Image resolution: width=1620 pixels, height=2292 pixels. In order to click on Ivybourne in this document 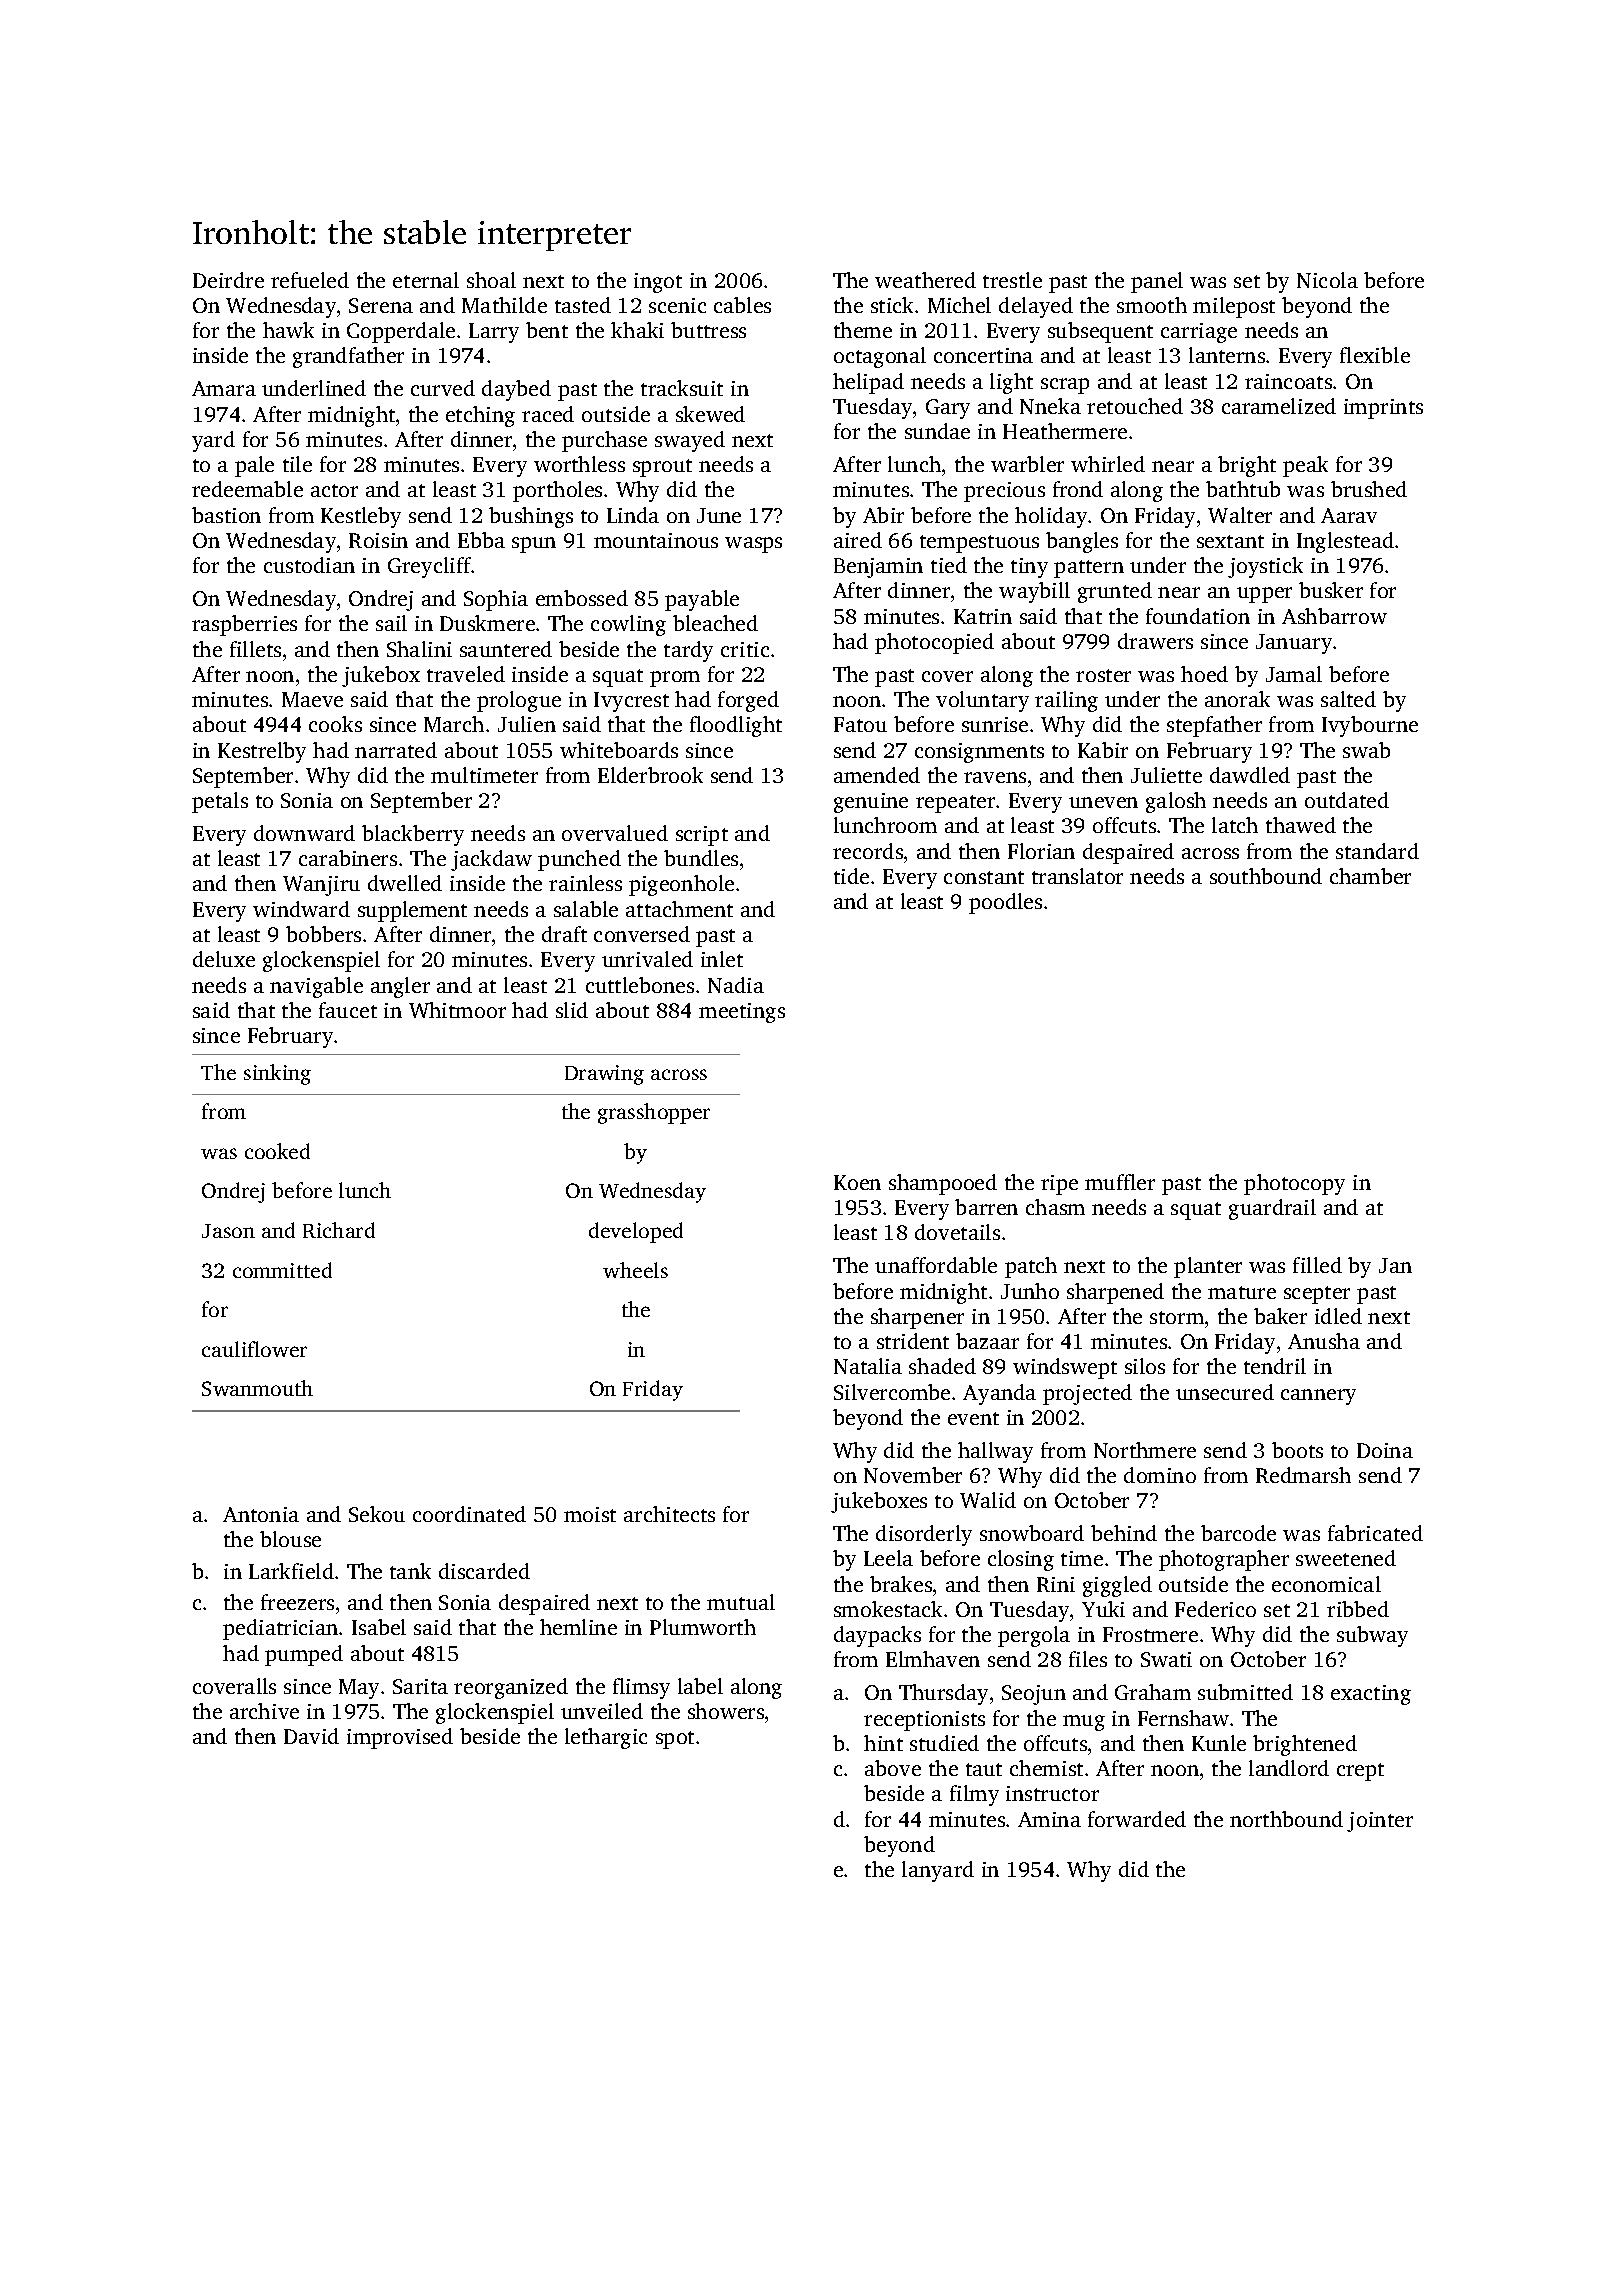, I will do `click(1370, 726)`.
